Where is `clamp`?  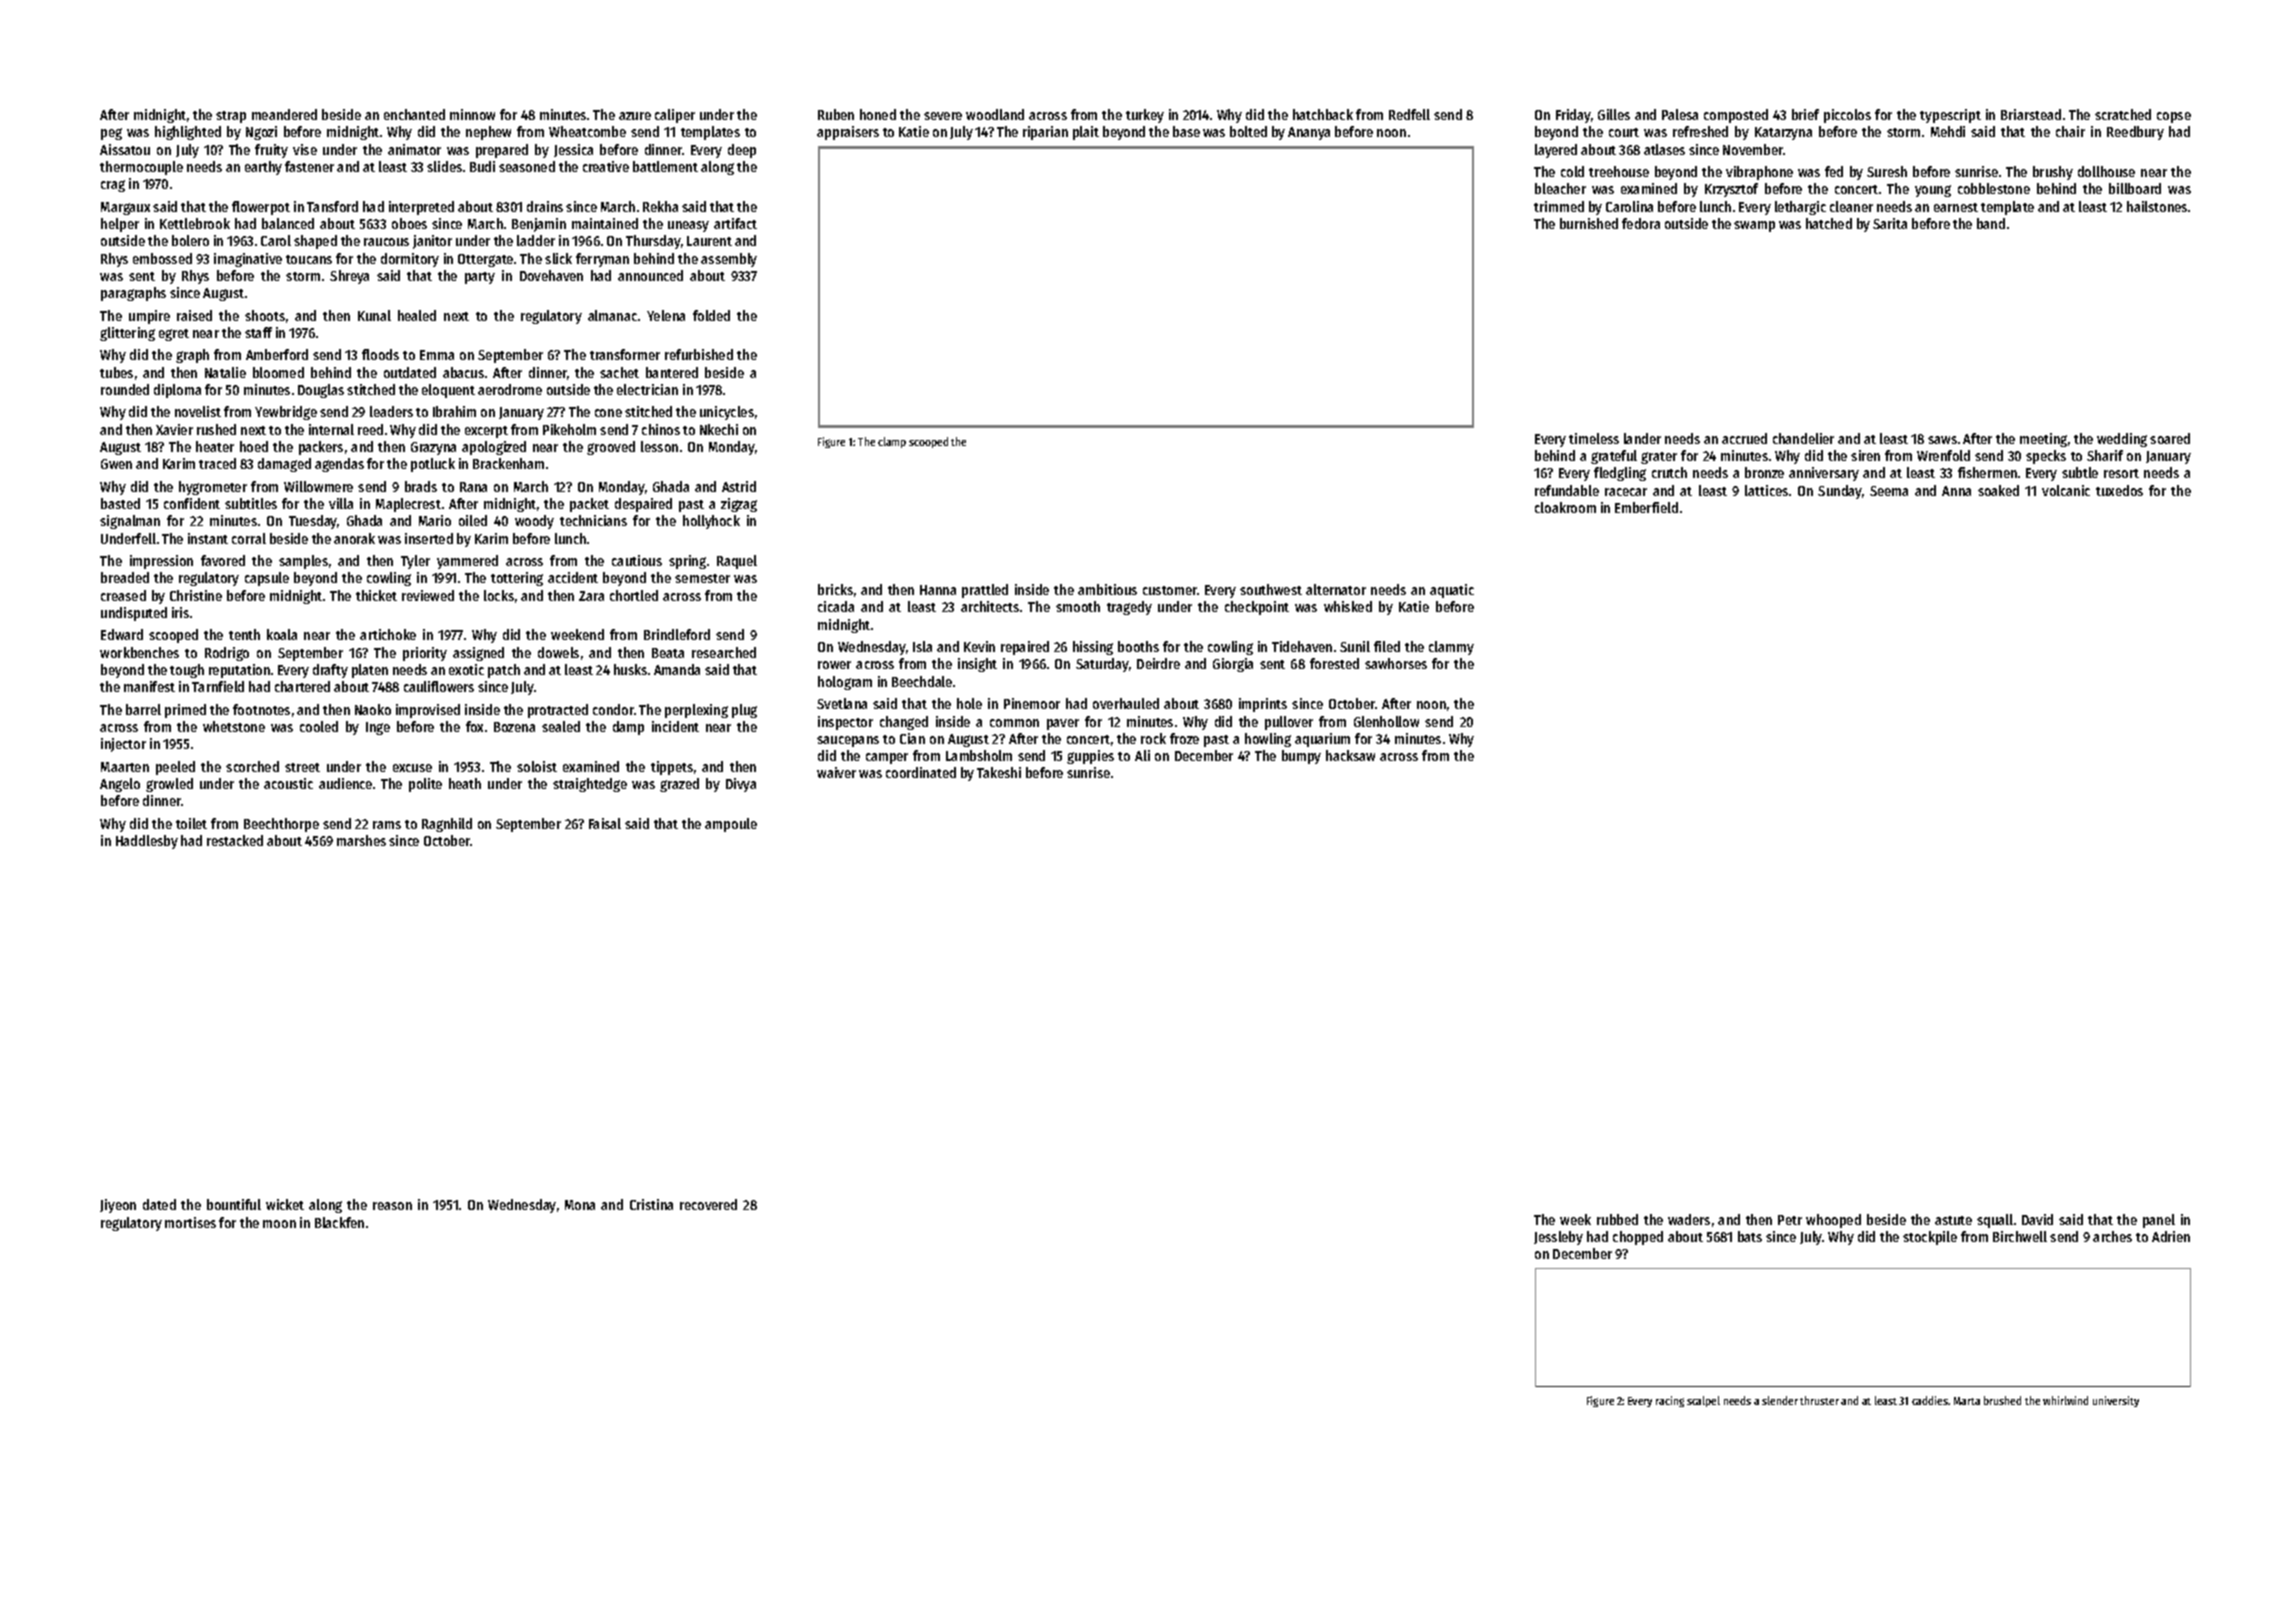 clamp is located at coordinates (892, 442).
